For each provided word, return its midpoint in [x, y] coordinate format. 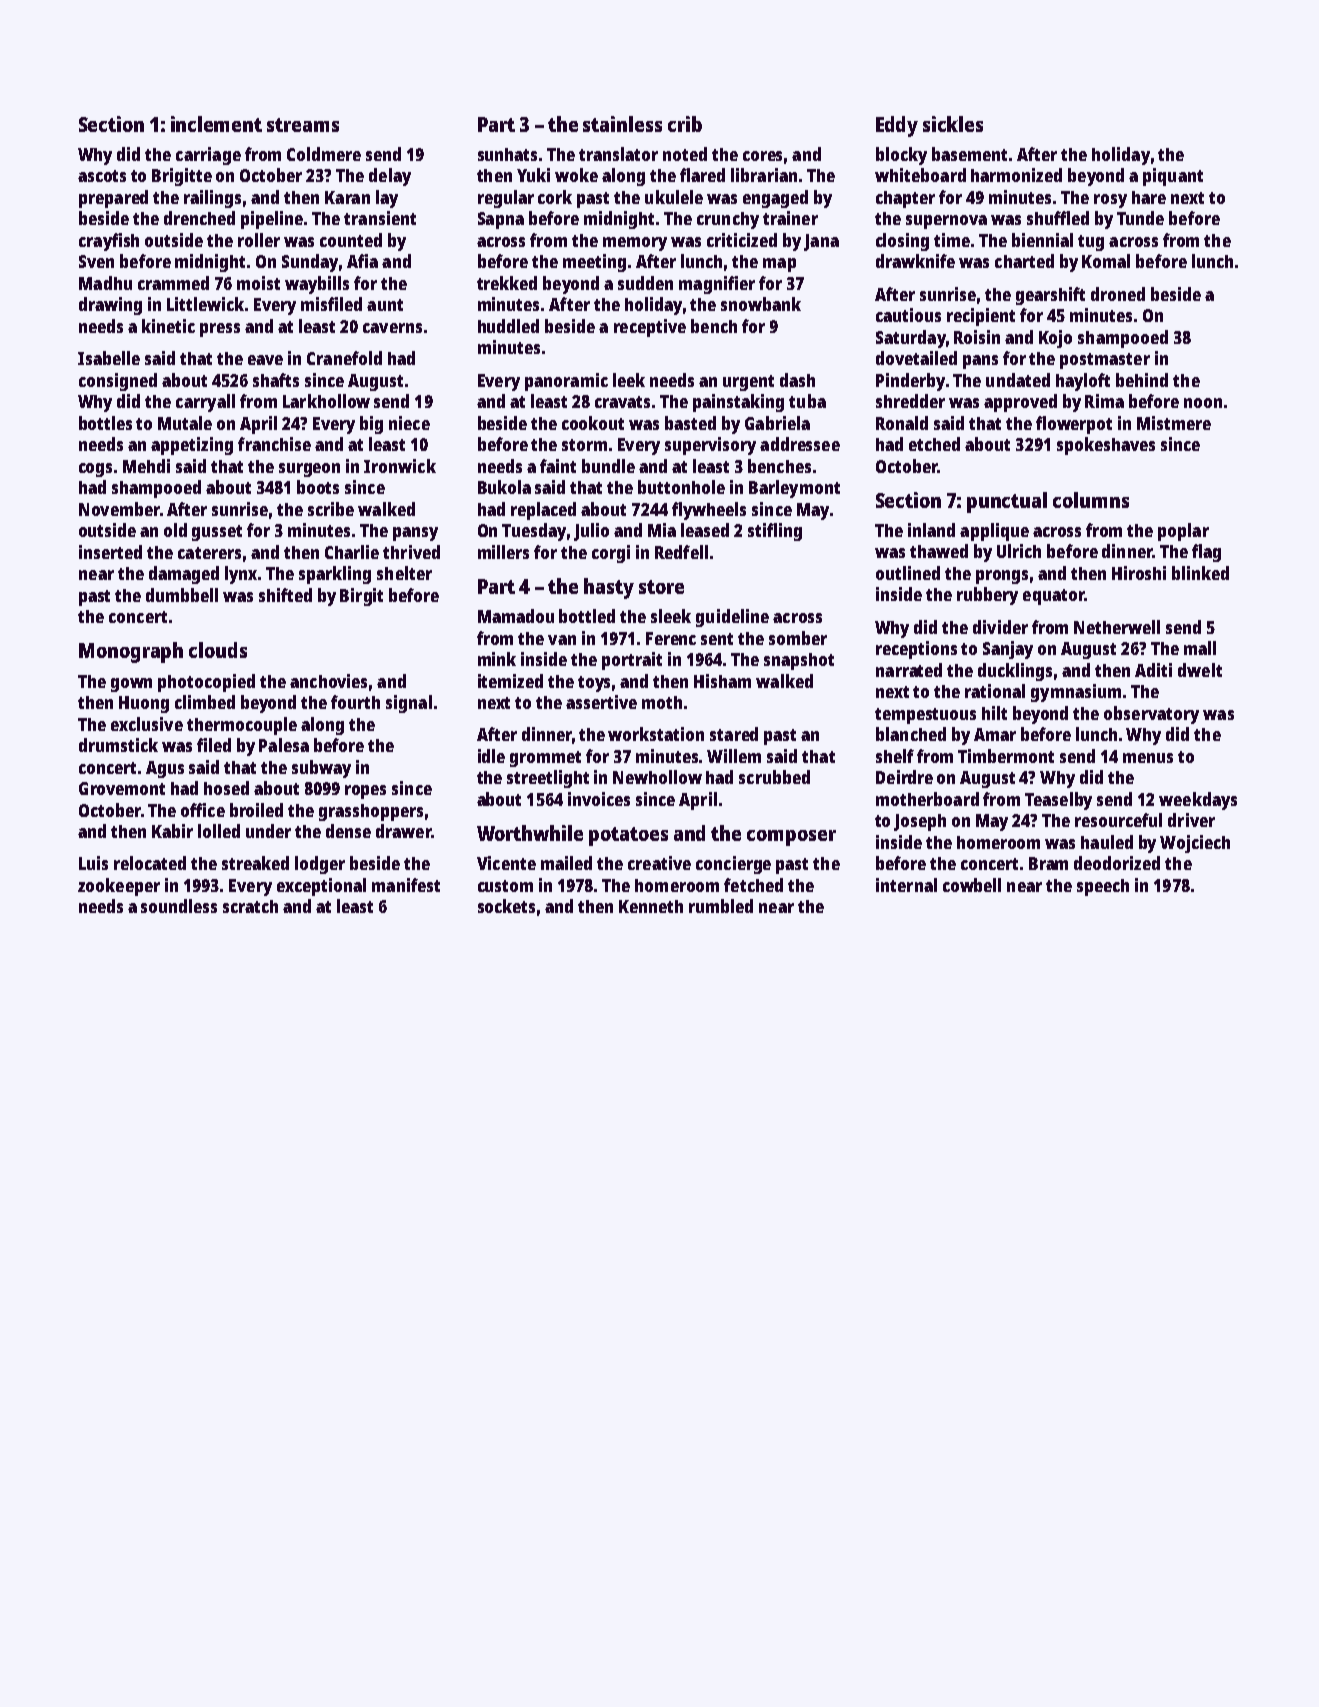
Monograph [131, 652]
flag [1206, 553]
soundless [179, 906]
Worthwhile [530, 833]
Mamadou [516, 616]
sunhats [507, 154]
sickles [953, 124]
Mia [662, 530]
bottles [105, 423]
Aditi [1153, 670]
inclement [216, 124]
